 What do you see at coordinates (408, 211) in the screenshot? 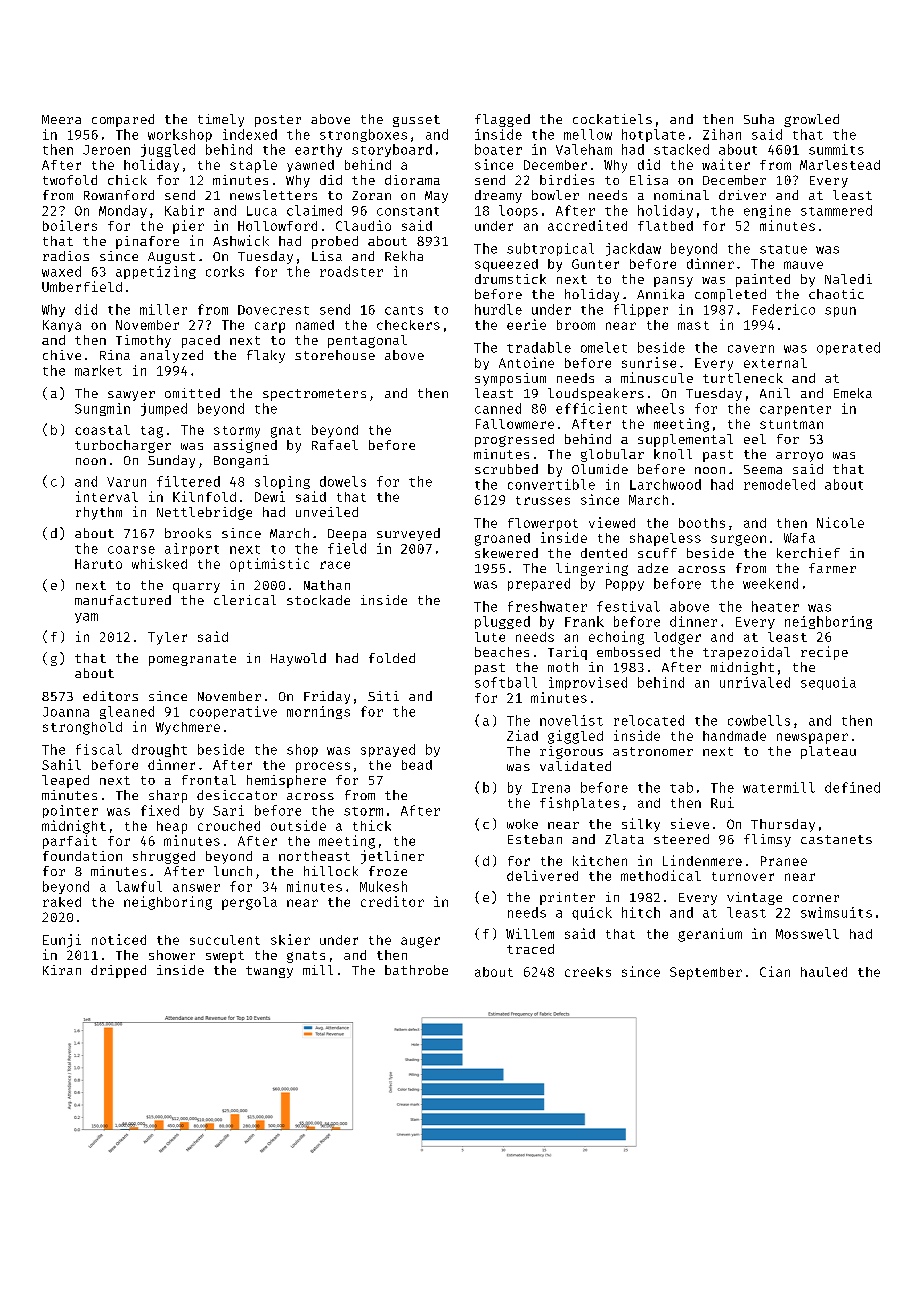
I see `constant` at bounding box center [408, 211].
